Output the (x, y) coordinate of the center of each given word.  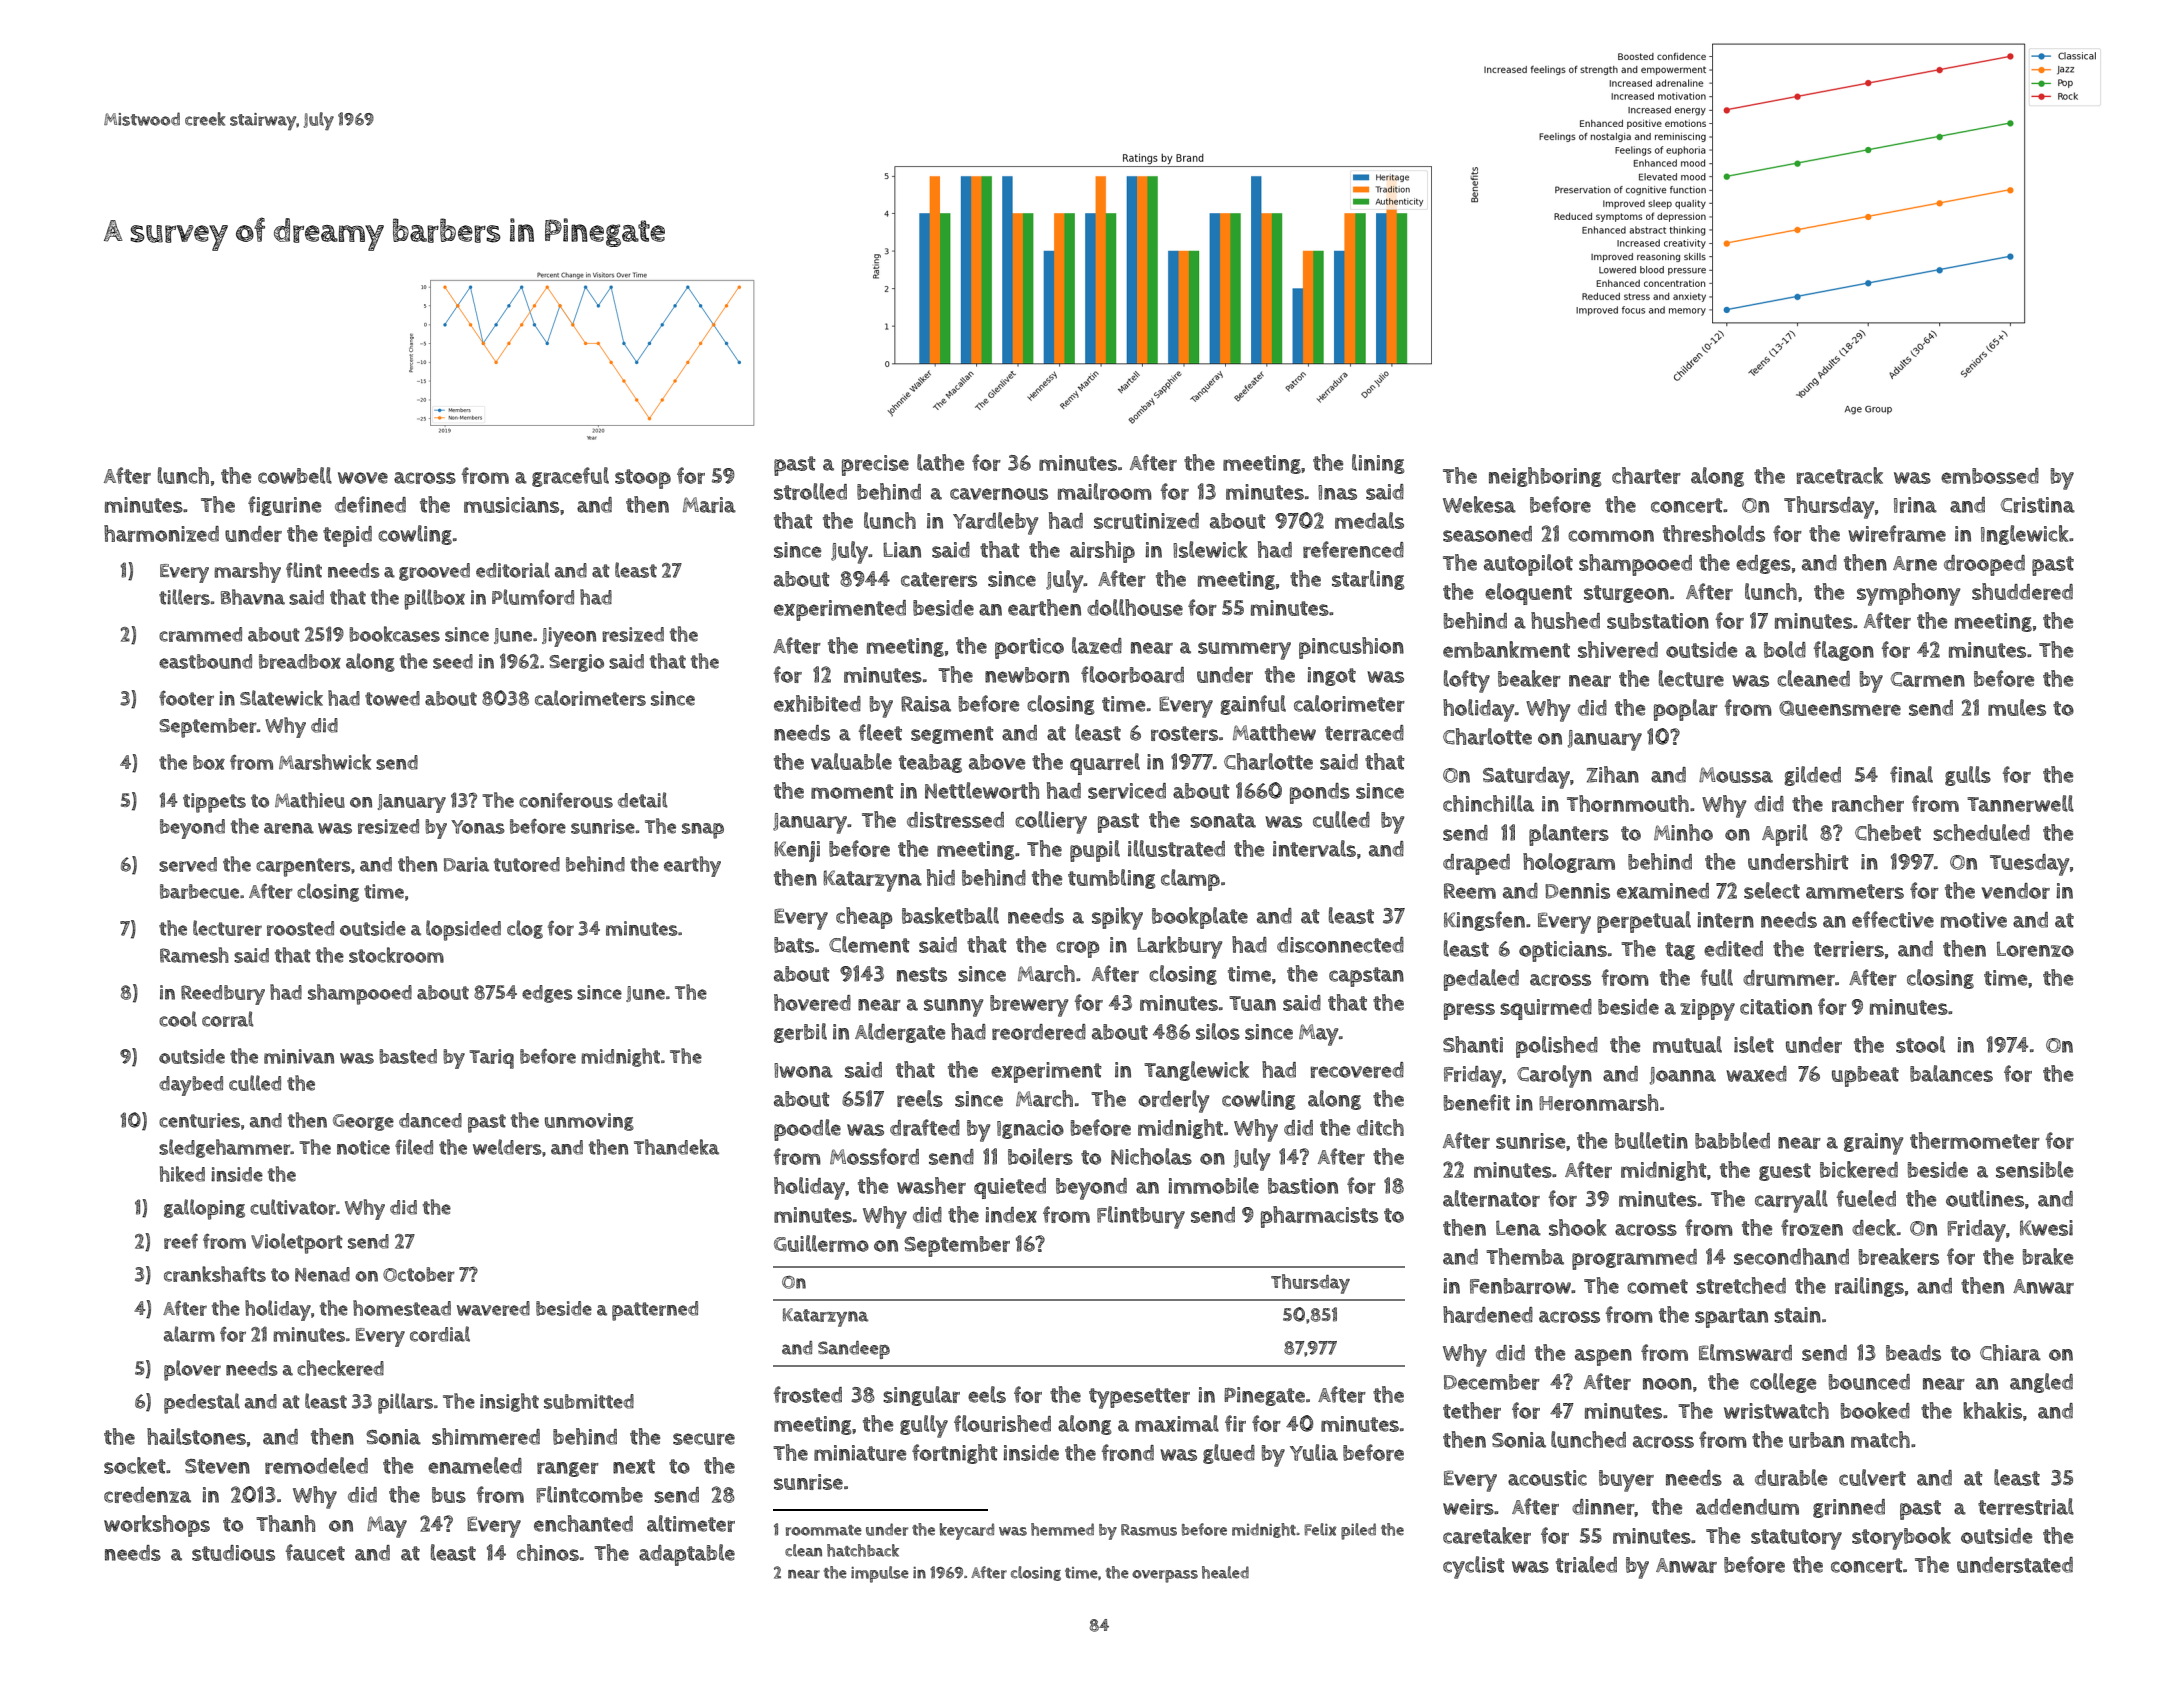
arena (289, 828)
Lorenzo (2035, 949)
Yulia (1314, 1452)
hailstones (196, 1436)
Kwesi (2046, 1228)
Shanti (1473, 1044)
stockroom (396, 955)
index (1011, 1215)
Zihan (1613, 774)
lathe (940, 462)
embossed (1990, 476)
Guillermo (821, 1243)
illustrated (1176, 848)
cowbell (295, 475)
